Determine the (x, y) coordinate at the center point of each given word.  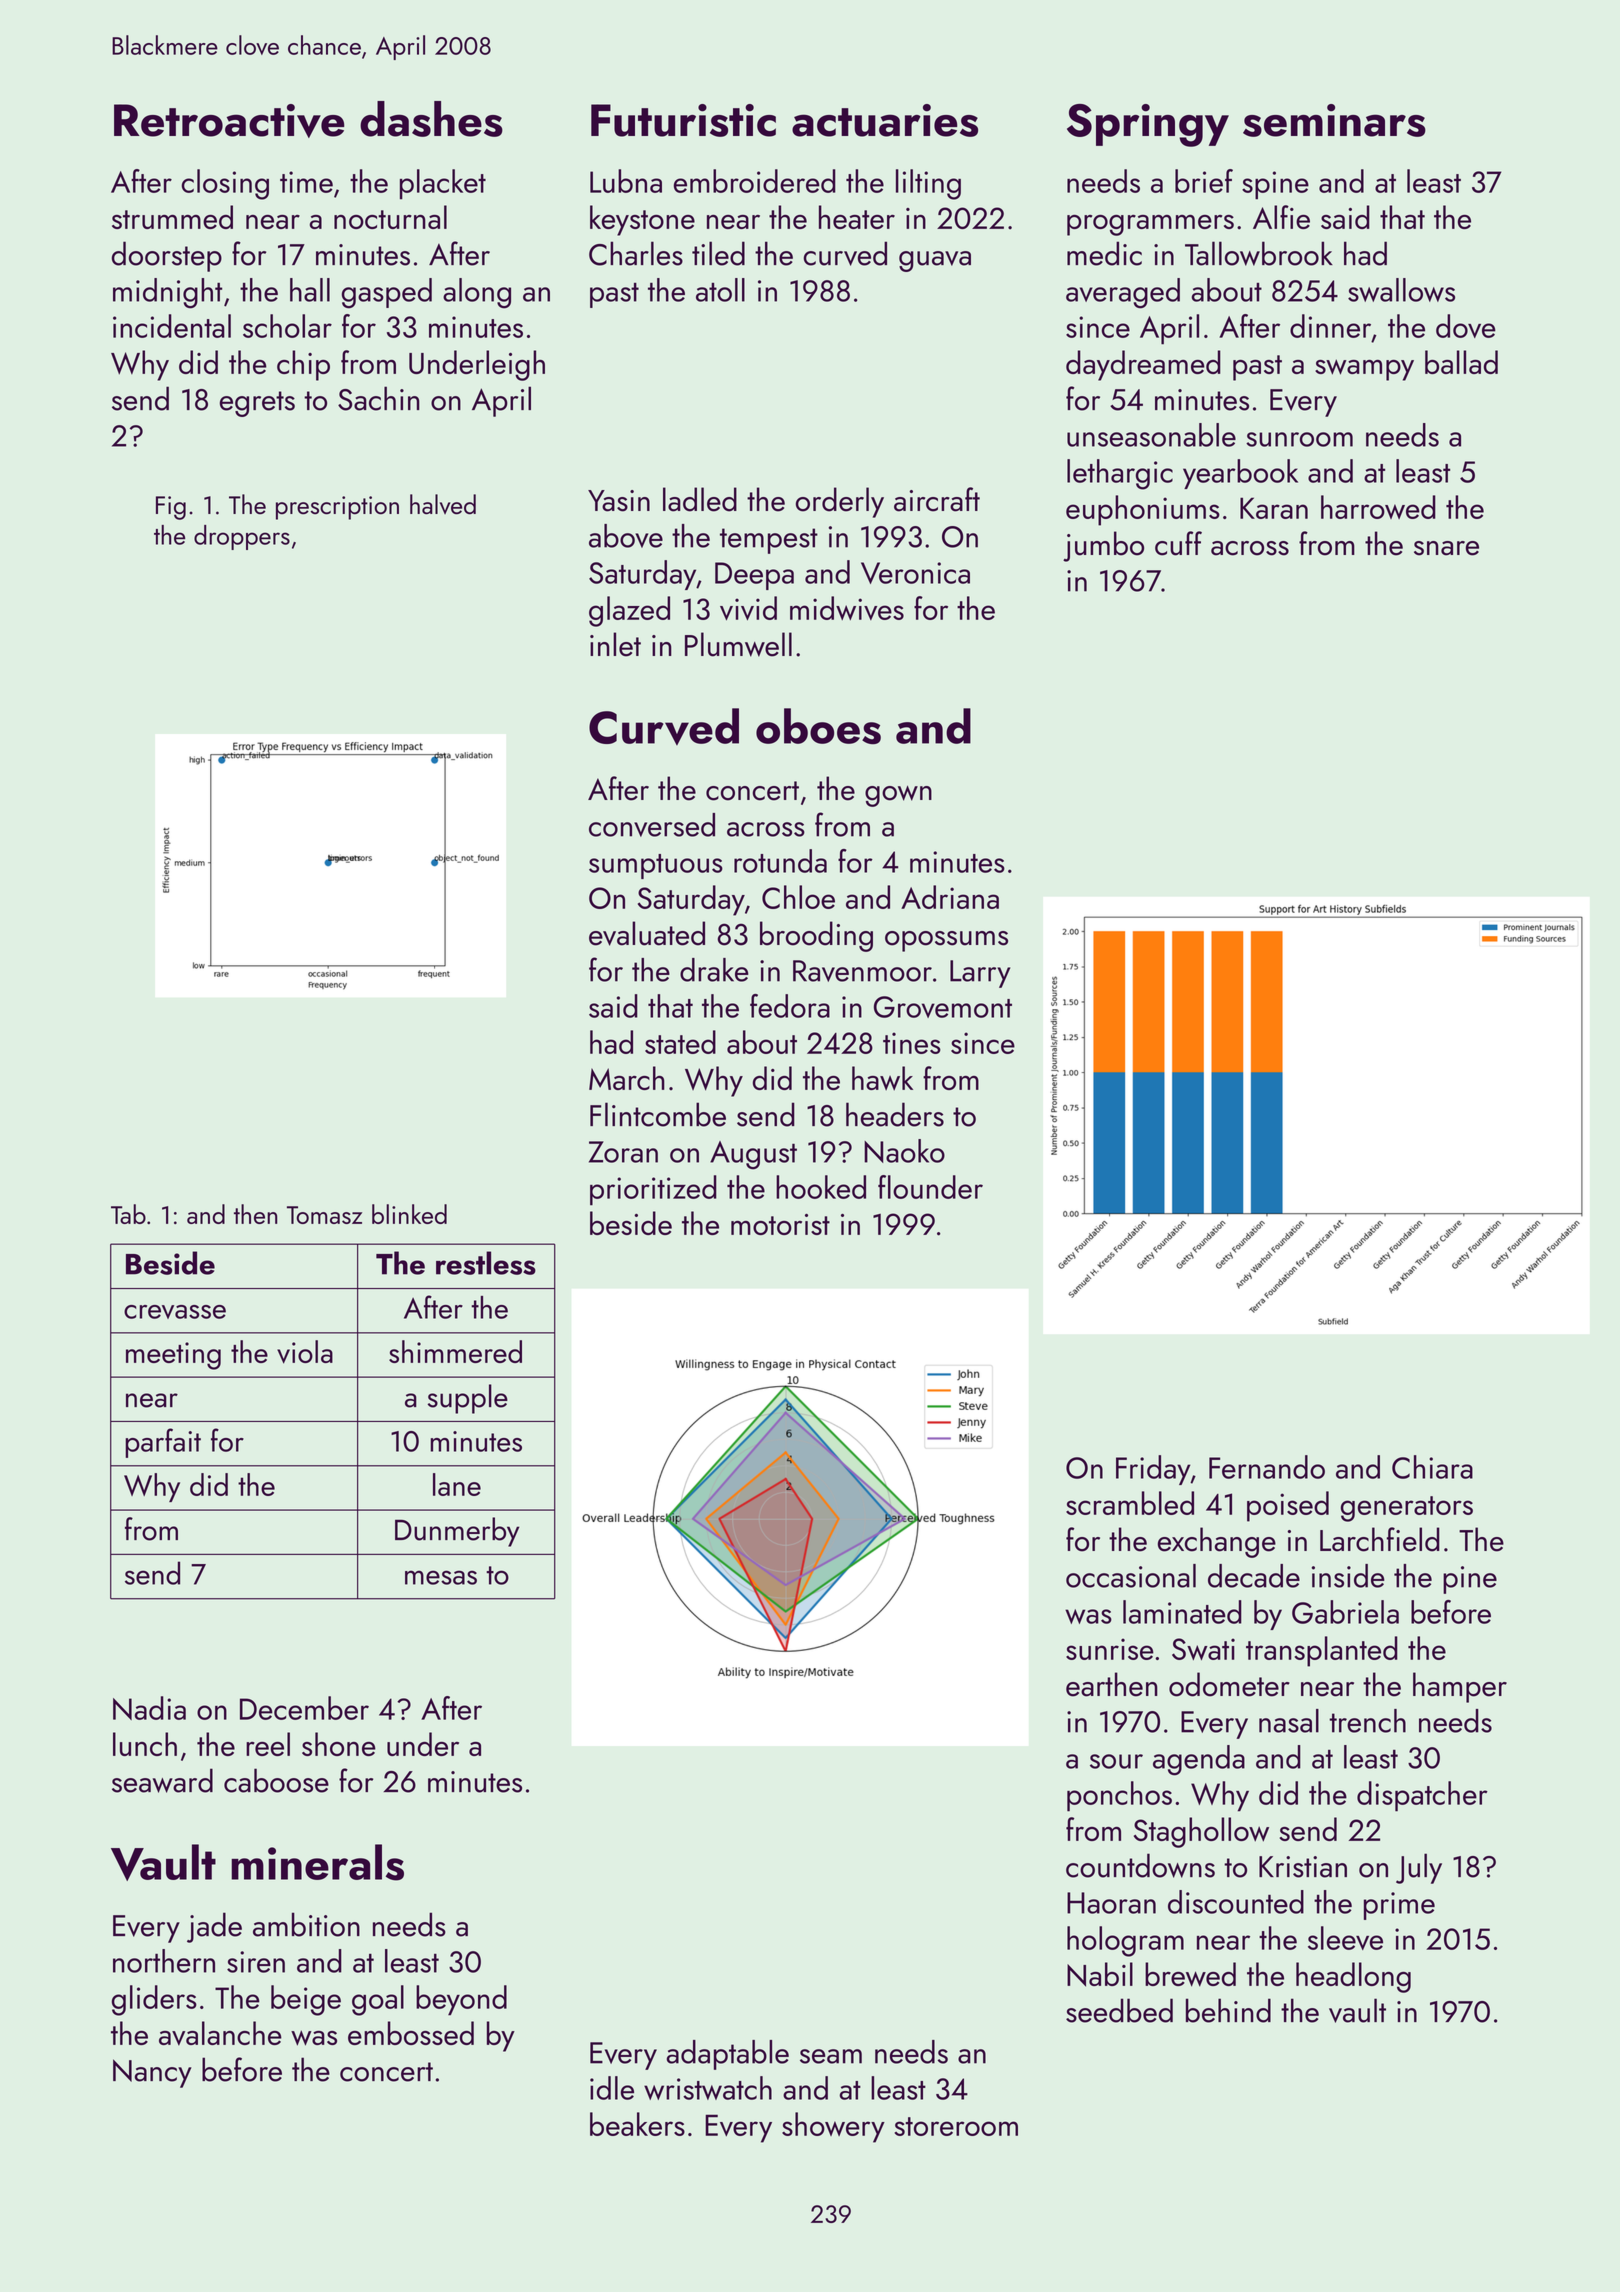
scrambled (1130, 1503)
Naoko (904, 1151)
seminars (1334, 120)
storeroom (956, 2126)
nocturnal (390, 217)
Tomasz (324, 1215)
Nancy (152, 2073)
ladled (700, 499)
